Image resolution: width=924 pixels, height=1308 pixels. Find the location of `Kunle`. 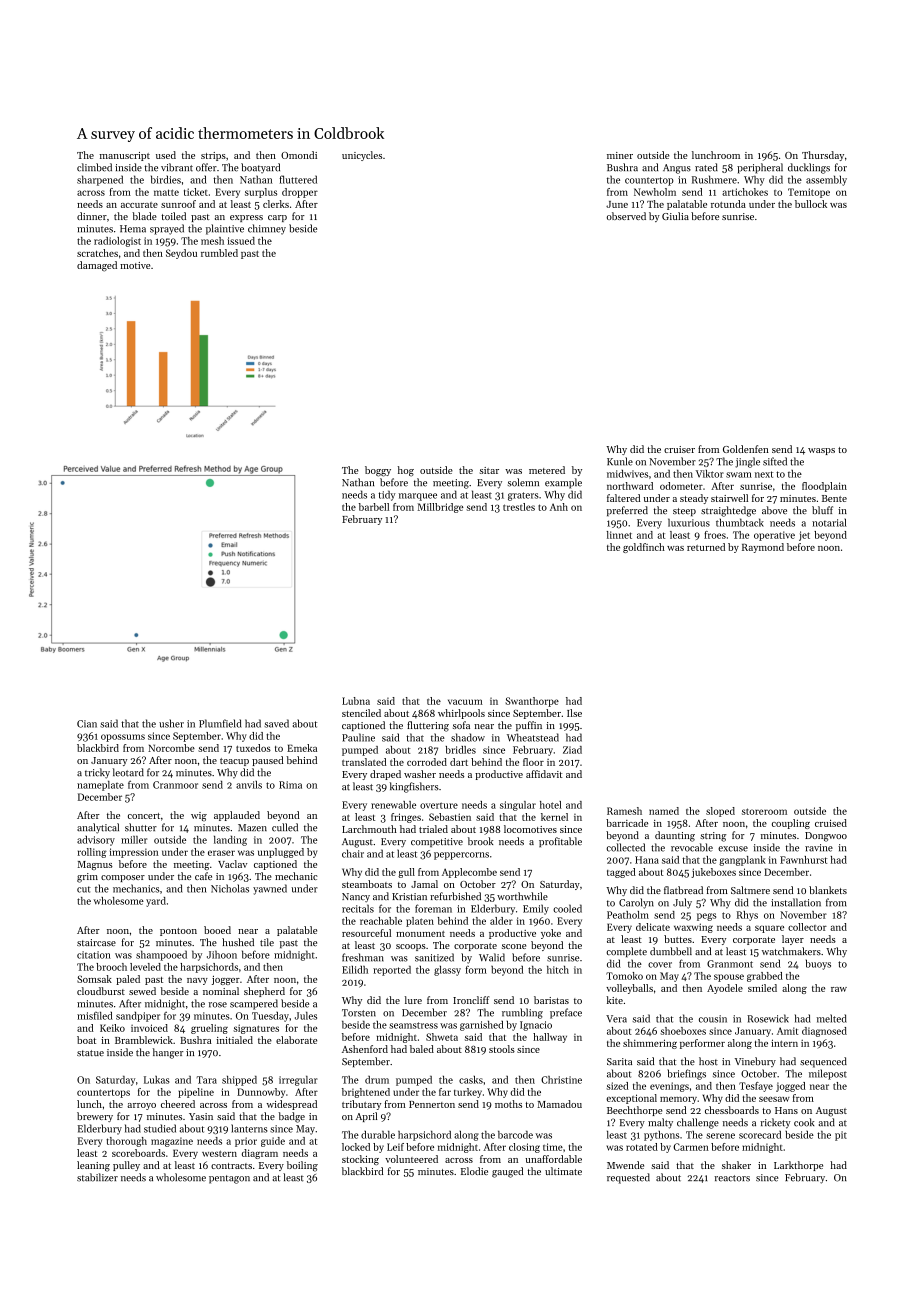

Kunle is located at coordinates (620, 461).
